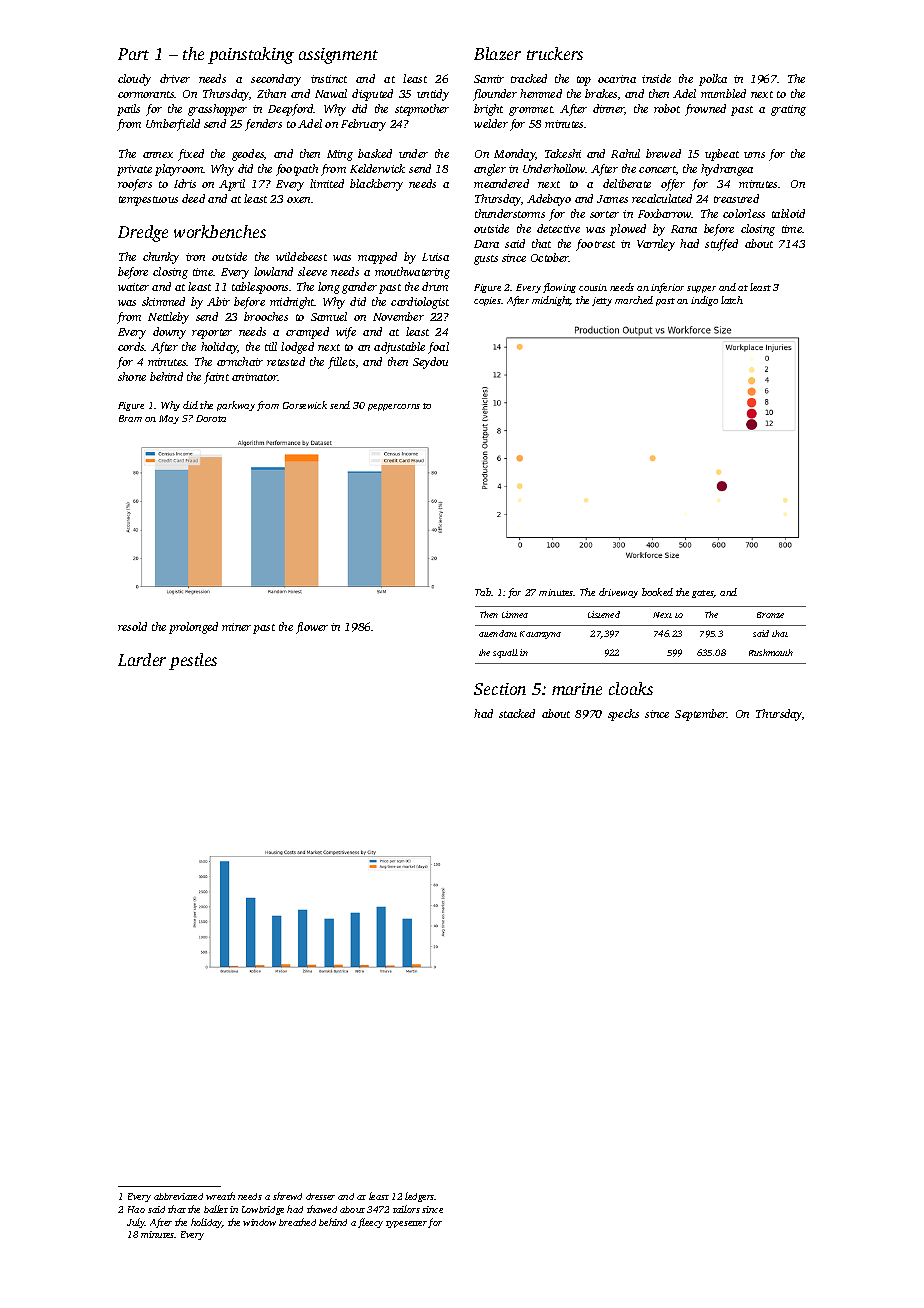 Image resolution: width=924 pixels, height=1308 pixels. I want to click on specks, so click(623, 715).
